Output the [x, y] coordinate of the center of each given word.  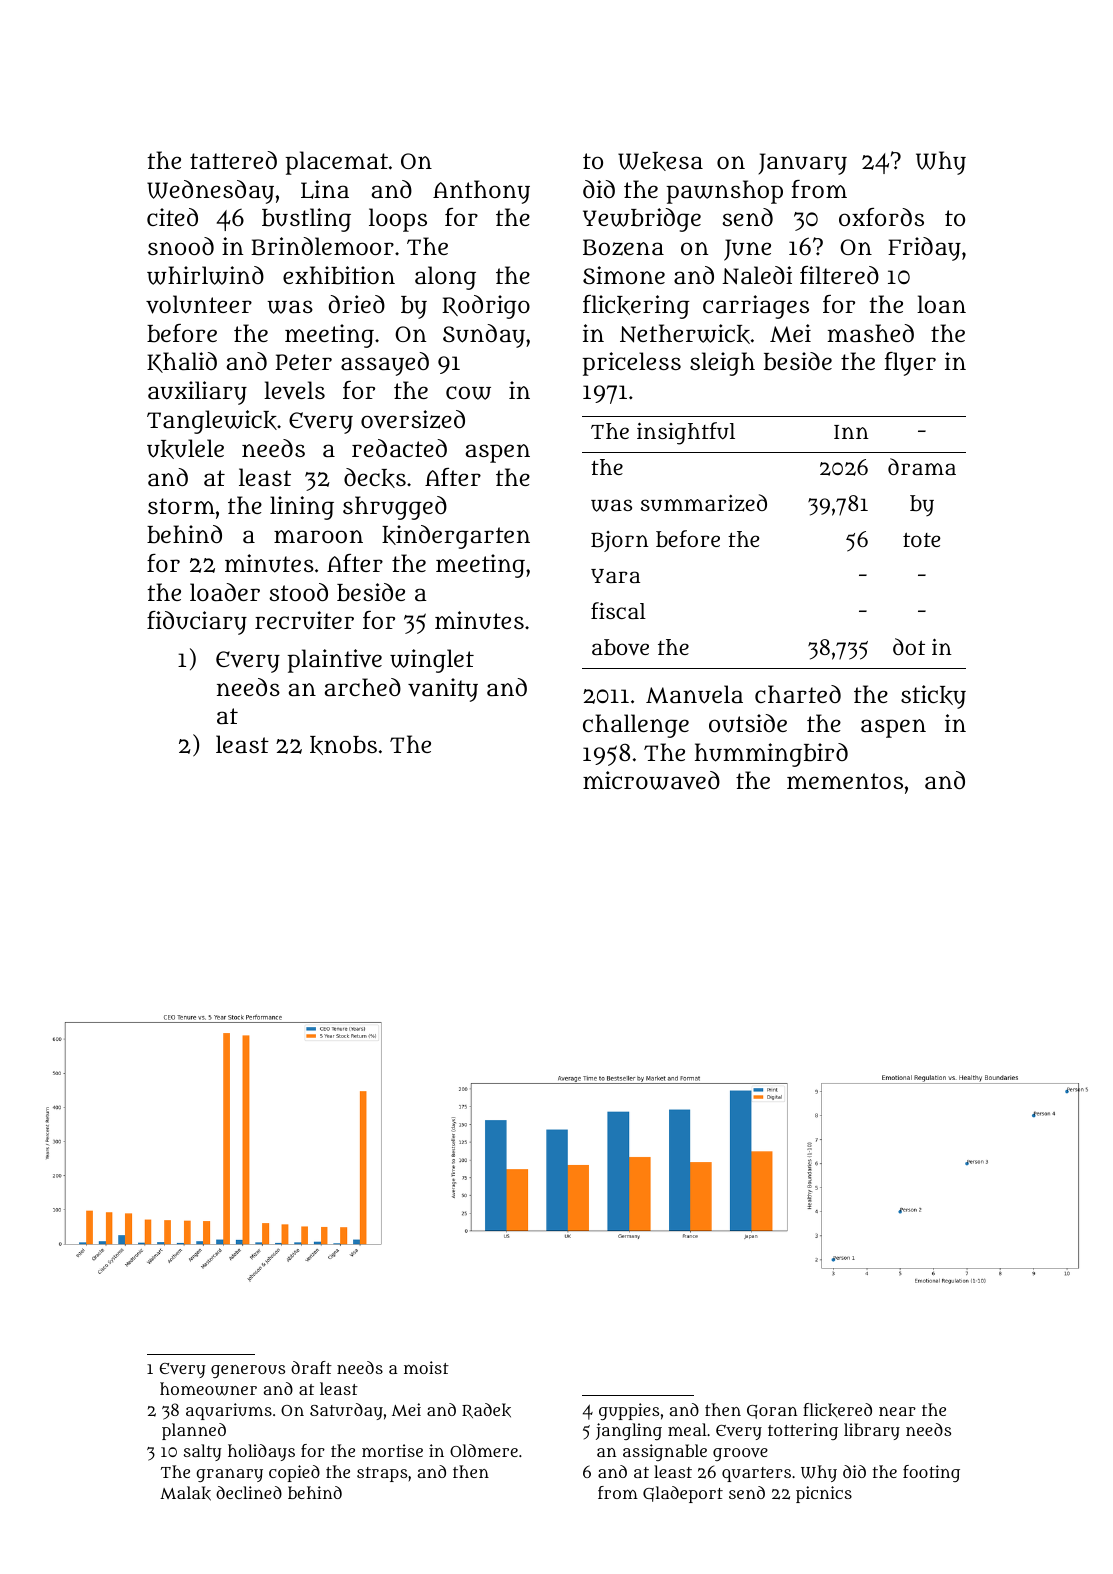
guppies [629, 1411]
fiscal [618, 610]
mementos [845, 781]
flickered [837, 1410]
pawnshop [724, 192]
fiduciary [197, 623]
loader [225, 592]
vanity [443, 690]
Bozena [623, 247]
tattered [233, 160]
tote [922, 539]
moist [426, 1367]
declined [249, 1492]
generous [248, 1371]
